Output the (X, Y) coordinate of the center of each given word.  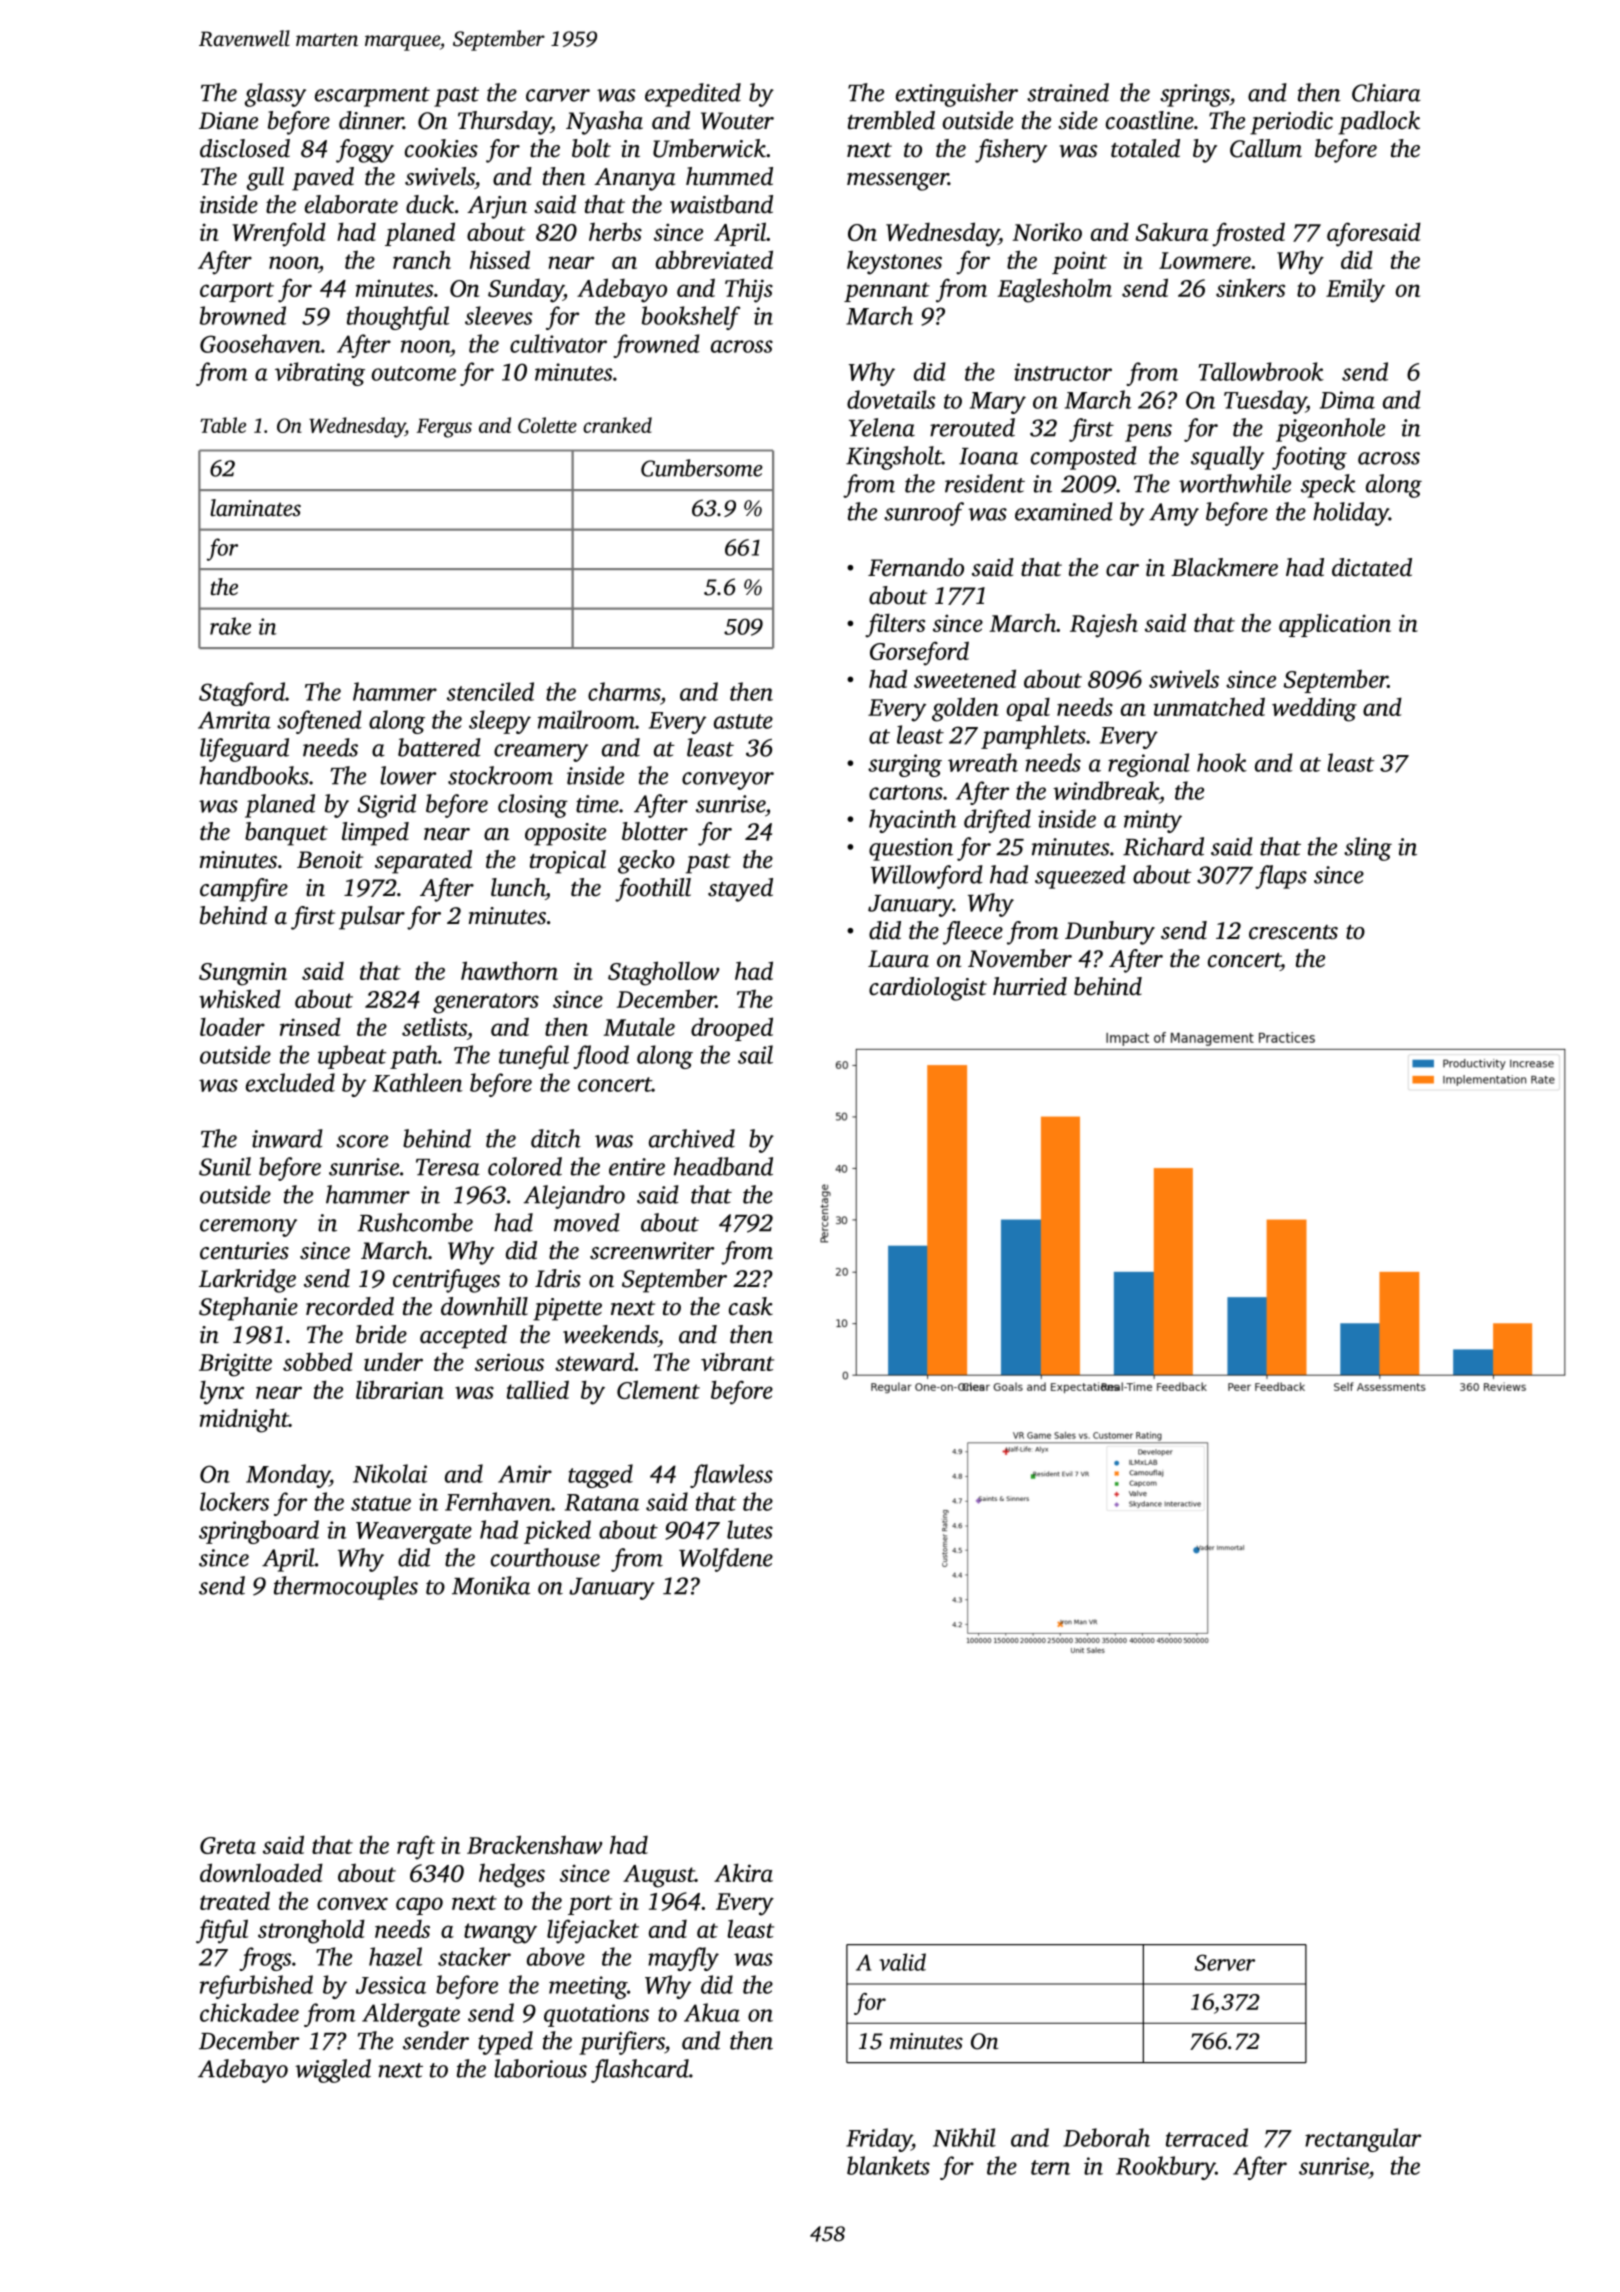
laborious (540, 2068)
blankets (888, 2165)
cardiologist (928, 989)
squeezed (1080, 877)
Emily (1355, 290)
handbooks (254, 775)
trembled (891, 120)
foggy (365, 151)
